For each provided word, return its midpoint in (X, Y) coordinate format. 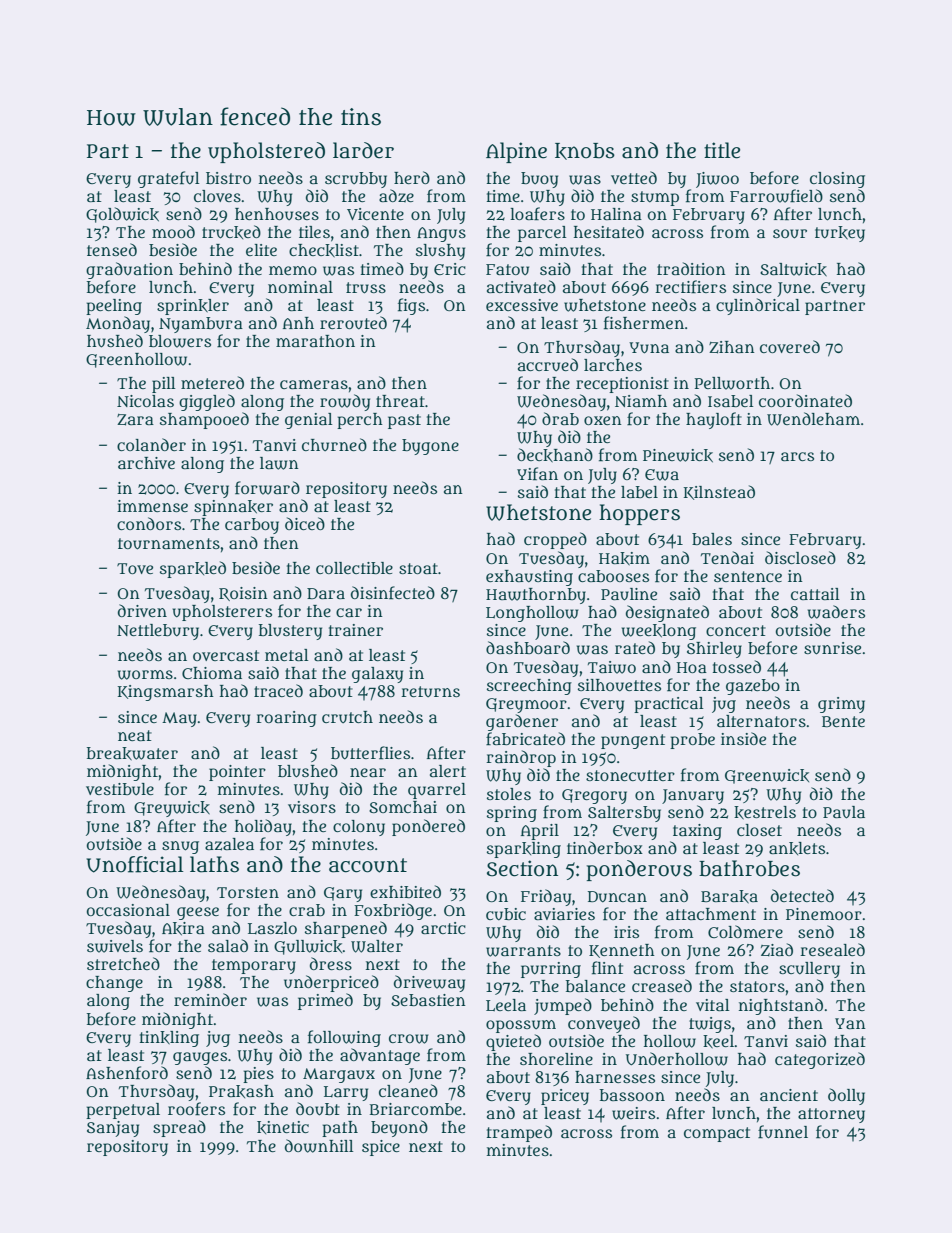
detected (802, 895)
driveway (429, 983)
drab (560, 418)
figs (411, 306)
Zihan (732, 347)
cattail (815, 594)
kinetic (283, 1127)
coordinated (805, 400)
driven (142, 610)
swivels (115, 946)
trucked (231, 232)
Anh (298, 323)
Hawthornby (536, 596)
